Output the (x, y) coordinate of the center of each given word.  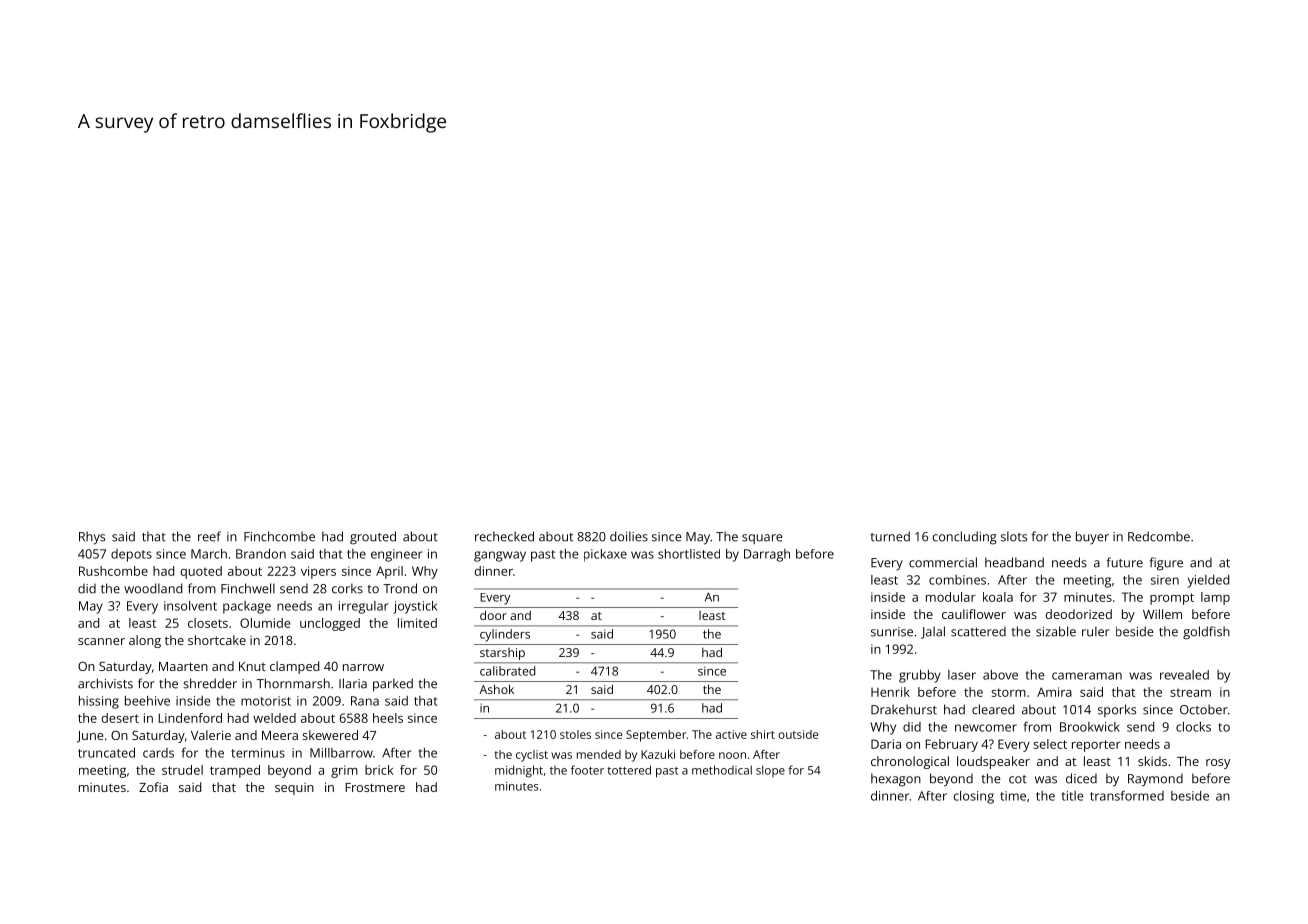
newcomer (986, 728)
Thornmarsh (293, 683)
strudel (182, 770)
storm (1008, 692)
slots (1014, 536)
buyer (1092, 538)
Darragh (767, 555)
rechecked (504, 536)
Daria (886, 744)
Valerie (211, 735)
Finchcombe (279, 536)
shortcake (217, 640)
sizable (1056, 631)
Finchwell (248, 588)
